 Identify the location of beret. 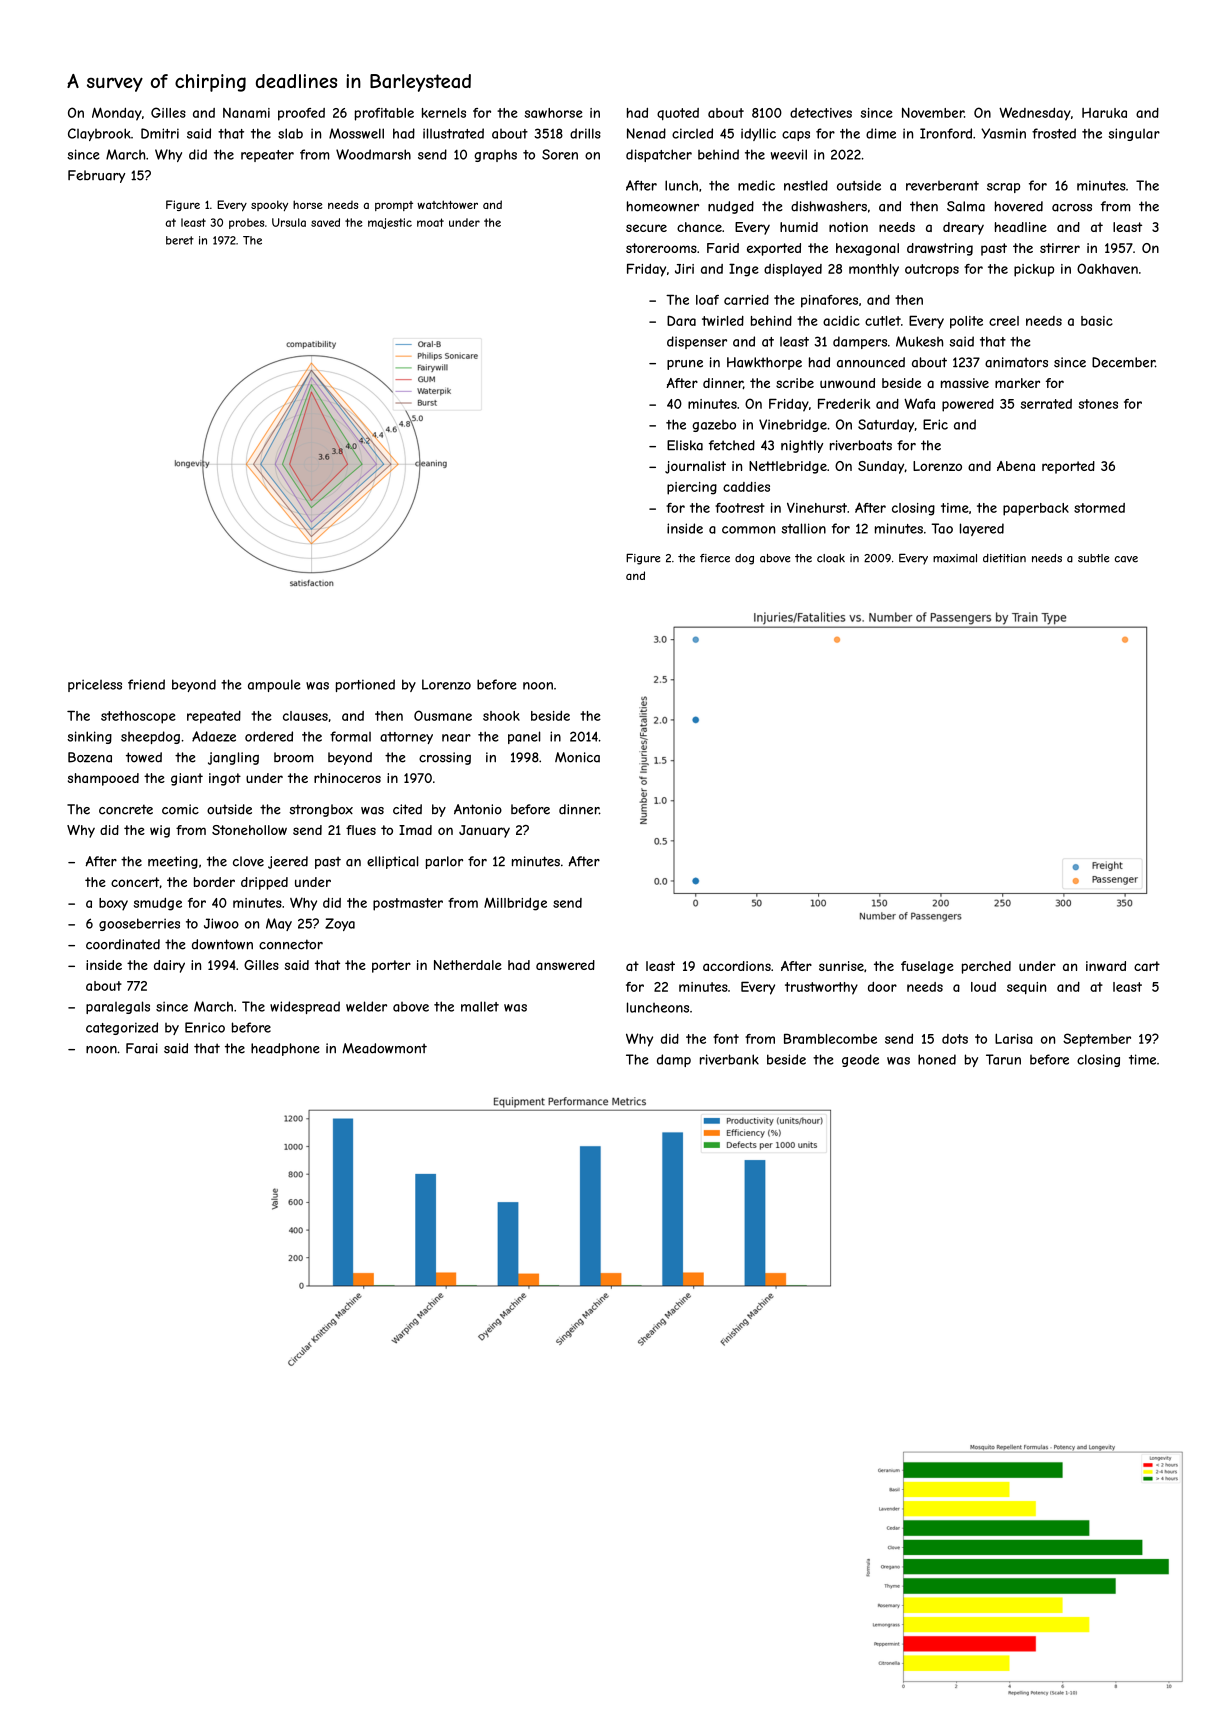
(180, 240).
